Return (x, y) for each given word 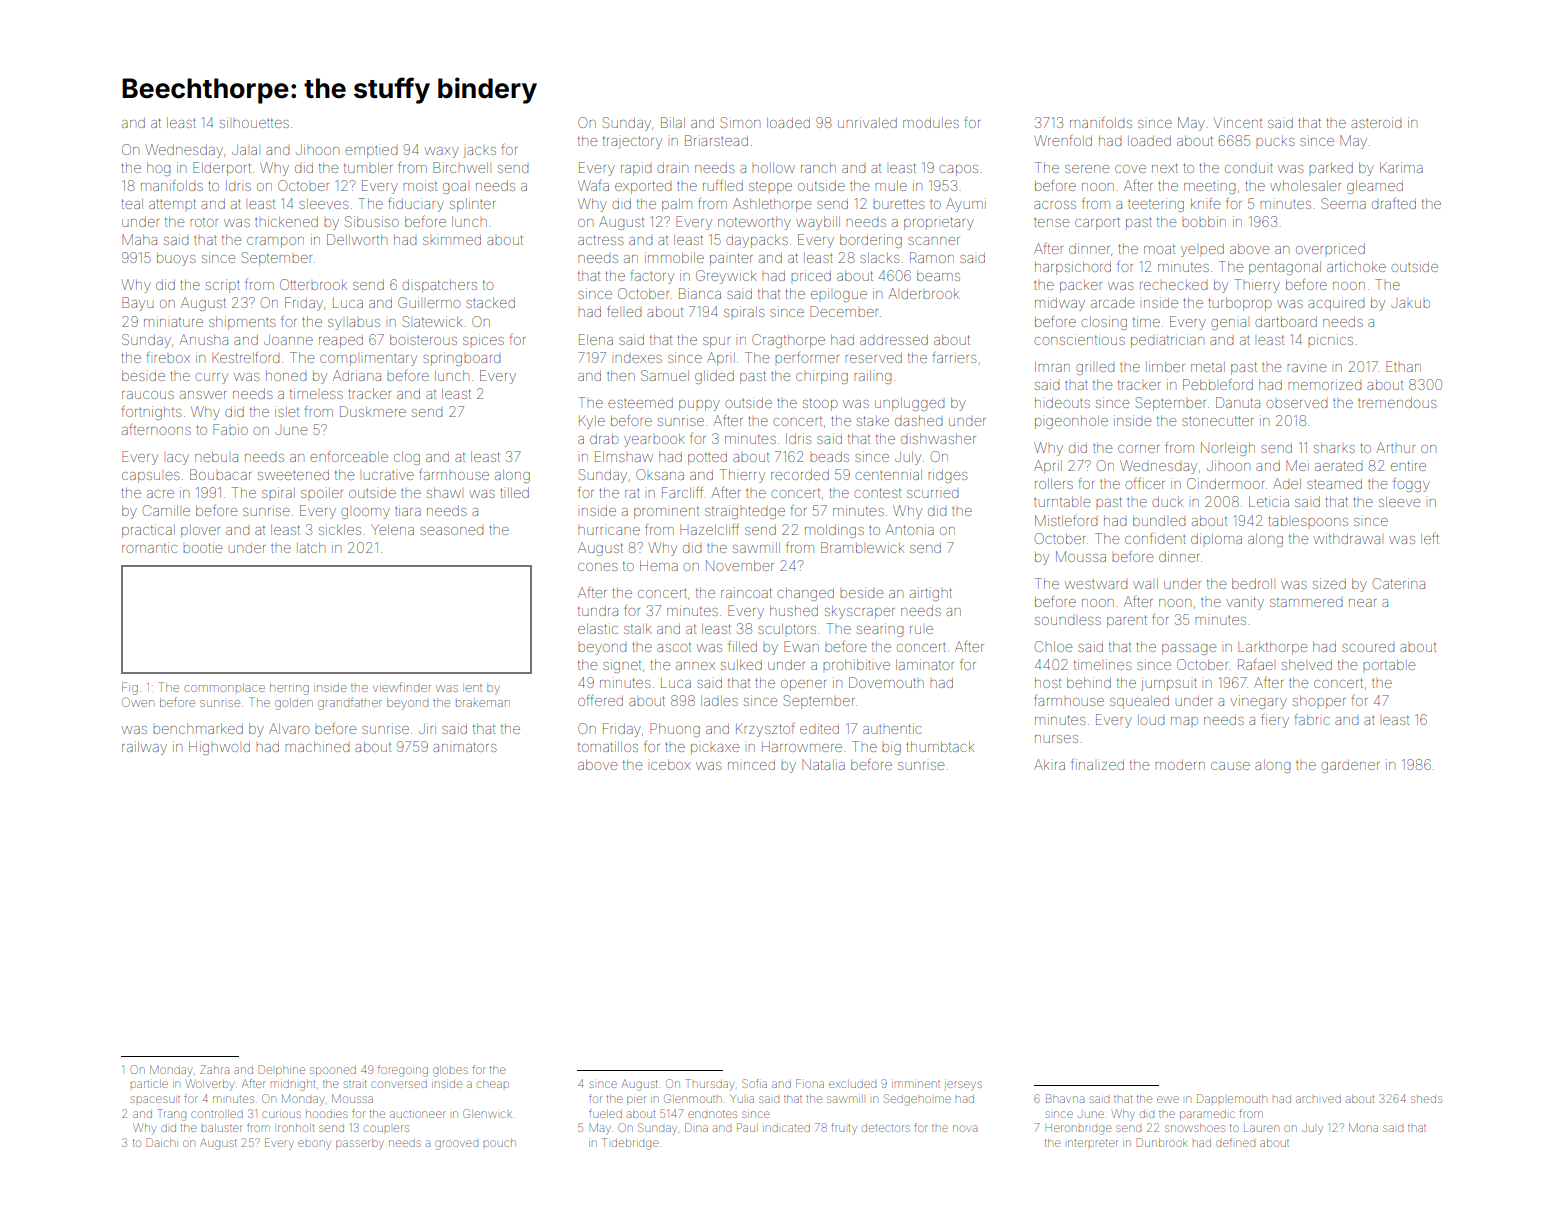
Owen (138, 702)
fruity (844, 1129)
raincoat (746, 592)
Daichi (162, 1142)
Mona (1363, 1127)
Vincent (1238, 122)
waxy (442, 152)
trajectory (632, 142)
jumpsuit (1169, 684)
